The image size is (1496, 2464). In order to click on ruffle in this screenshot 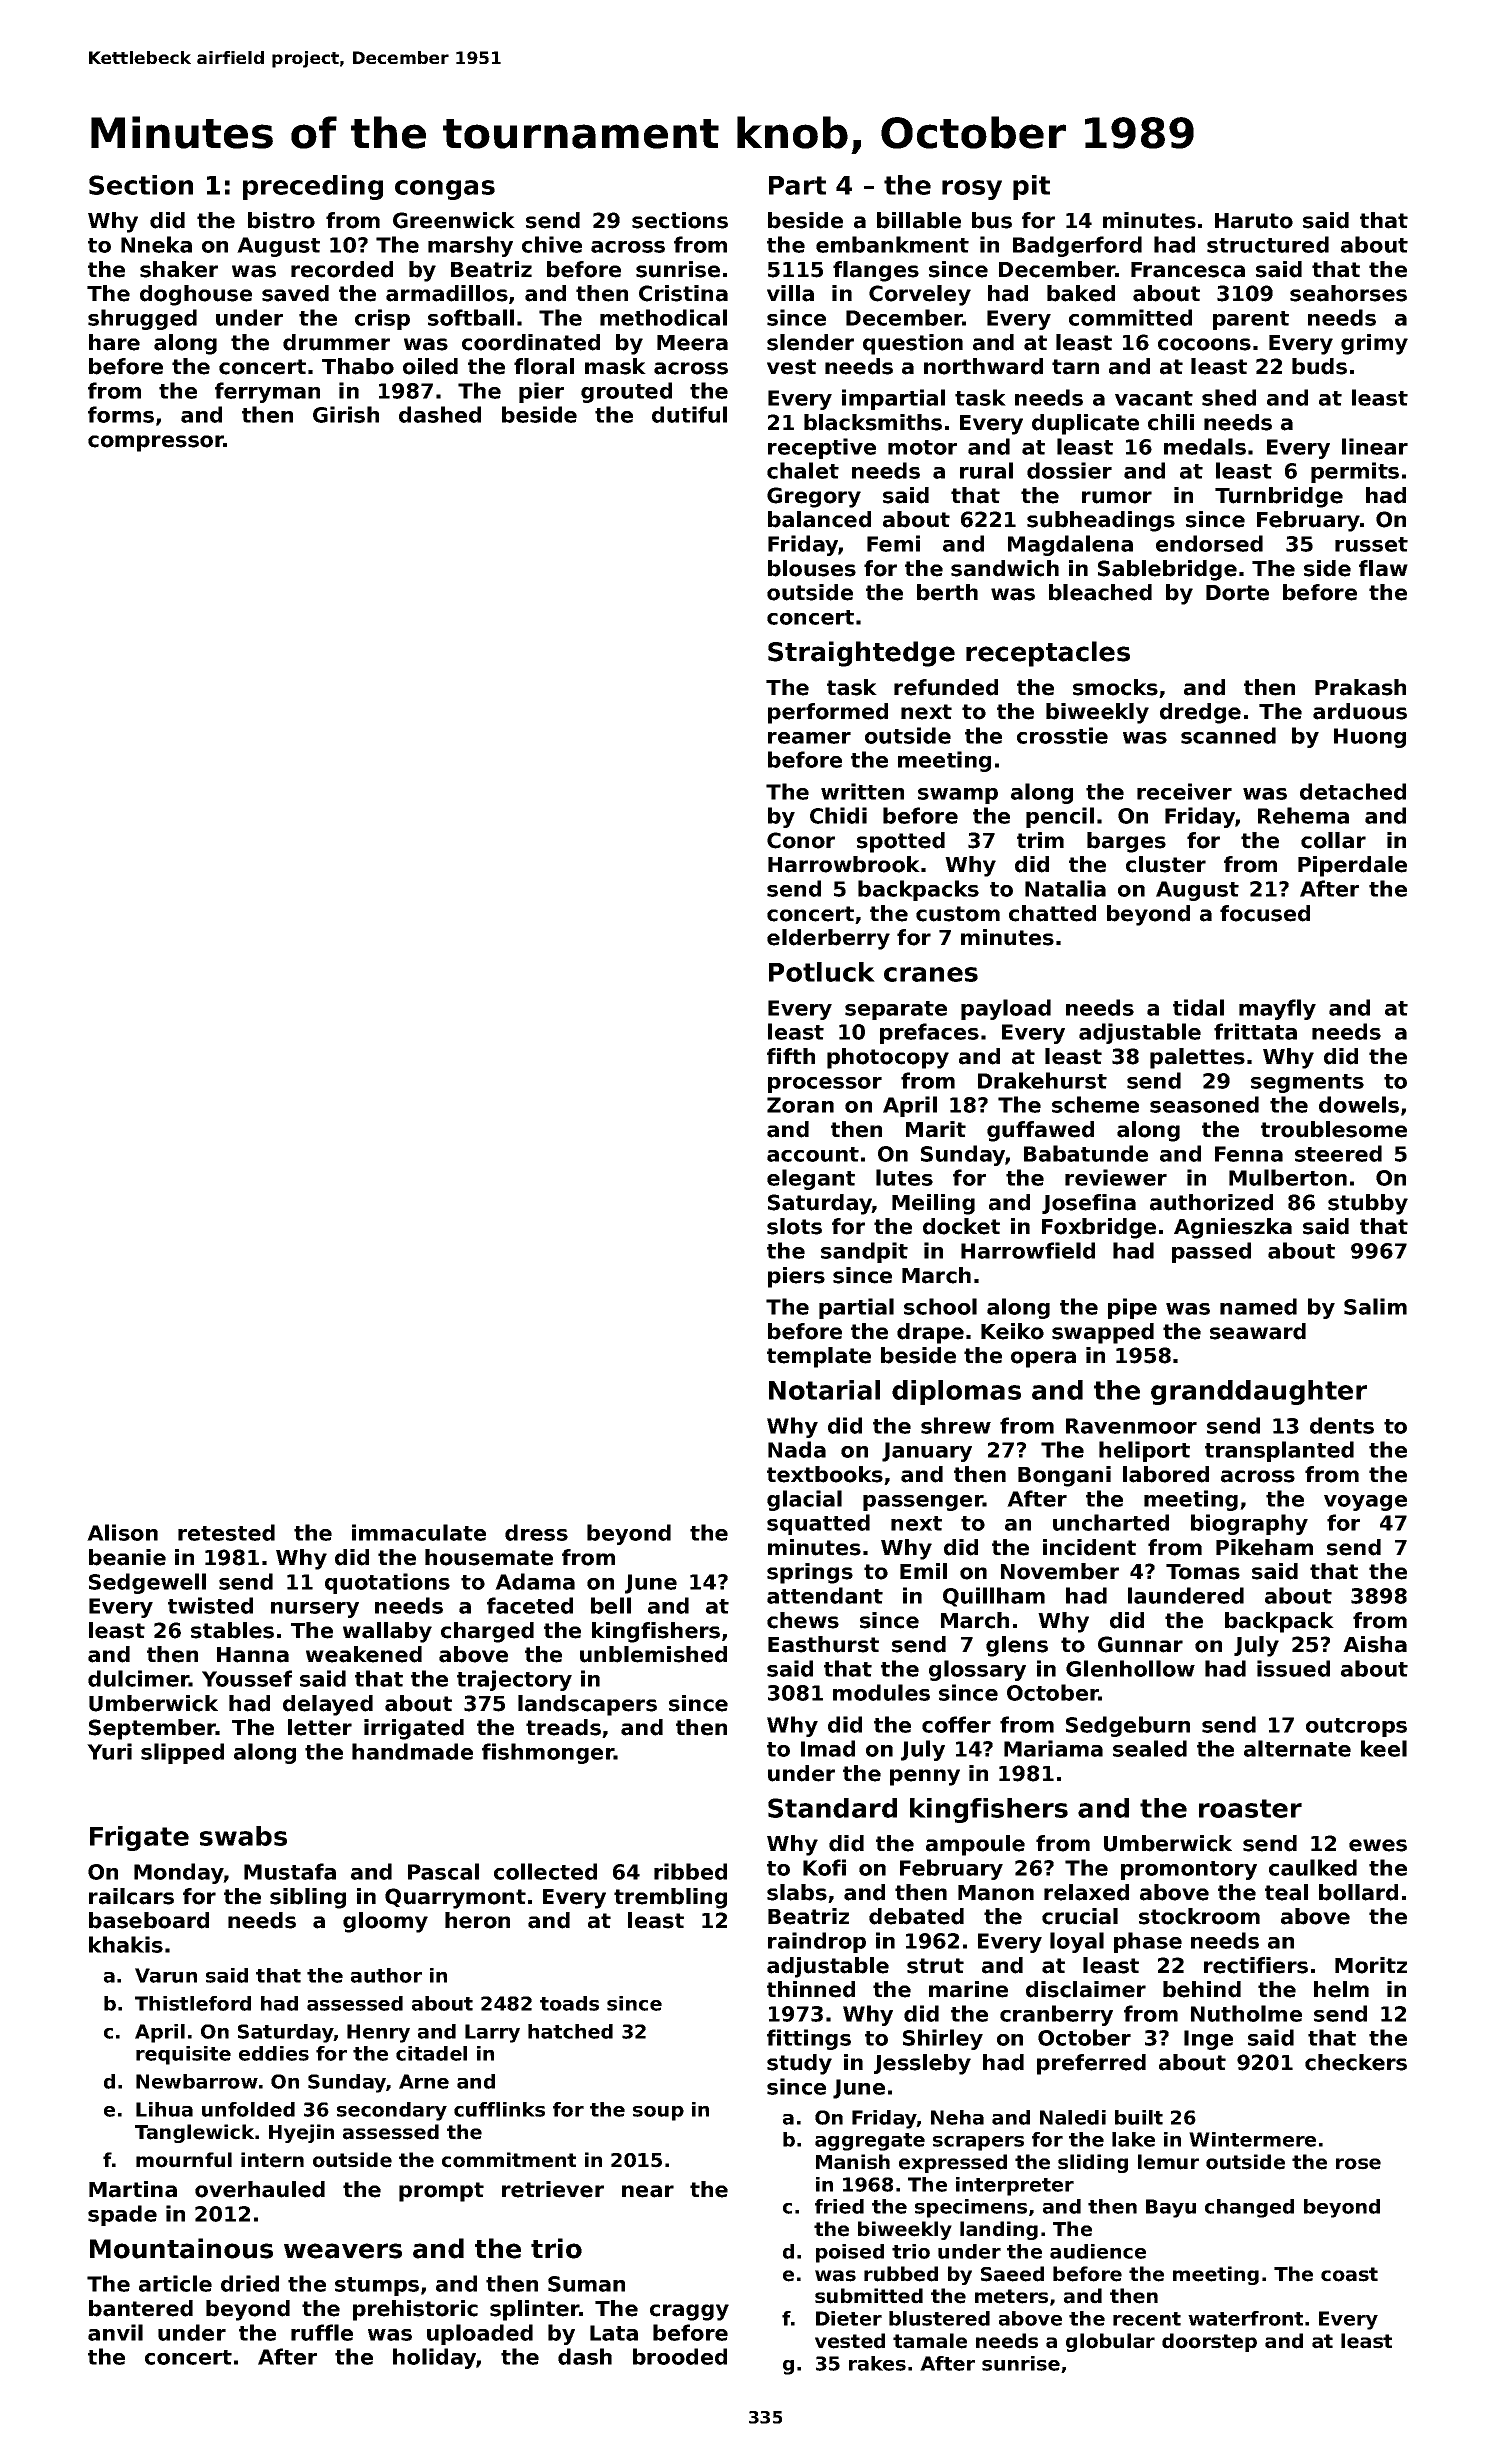, I will do `click(322, 2332)`.
